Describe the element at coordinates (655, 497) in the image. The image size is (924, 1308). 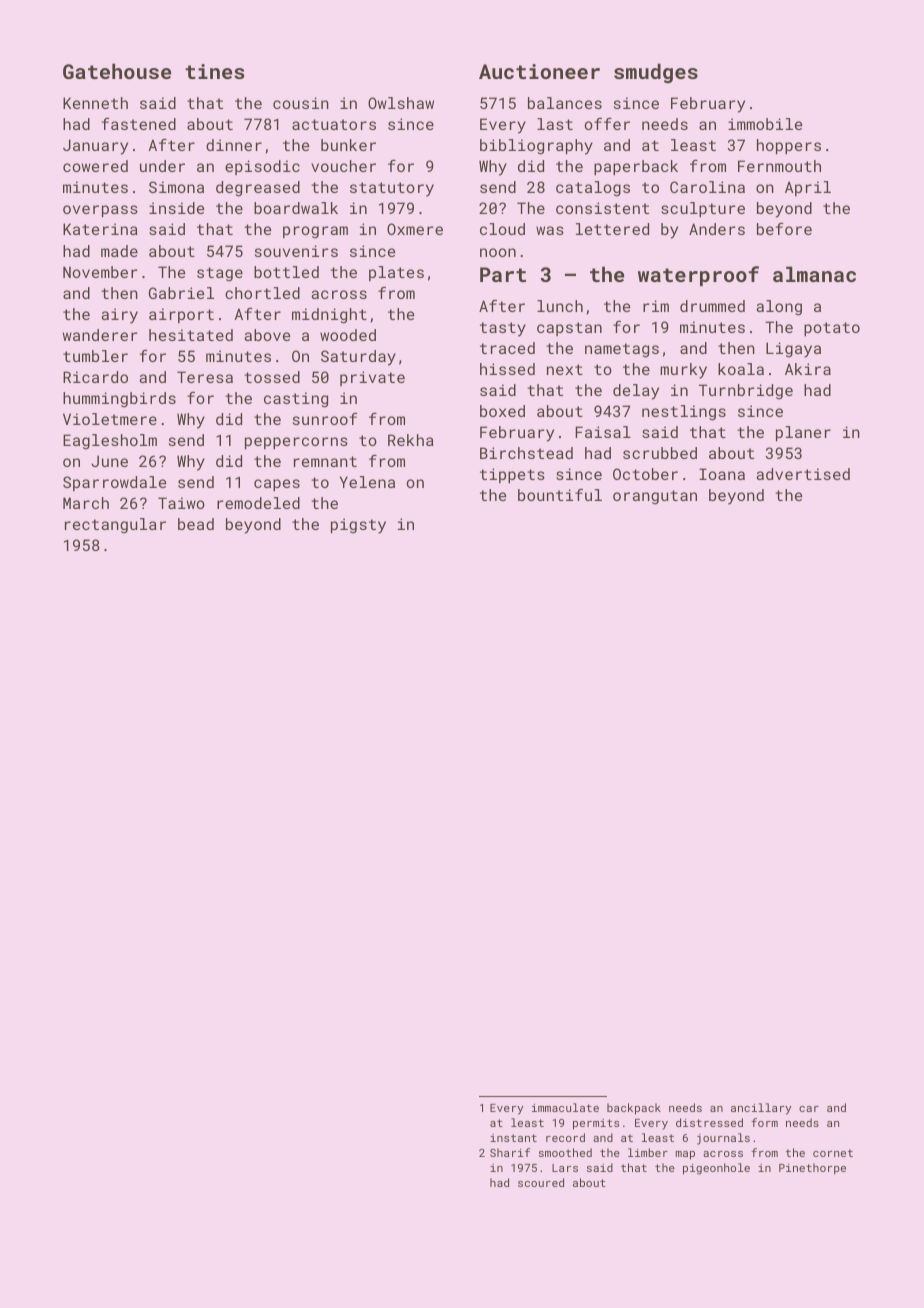
I see `orangutan` at that location.
